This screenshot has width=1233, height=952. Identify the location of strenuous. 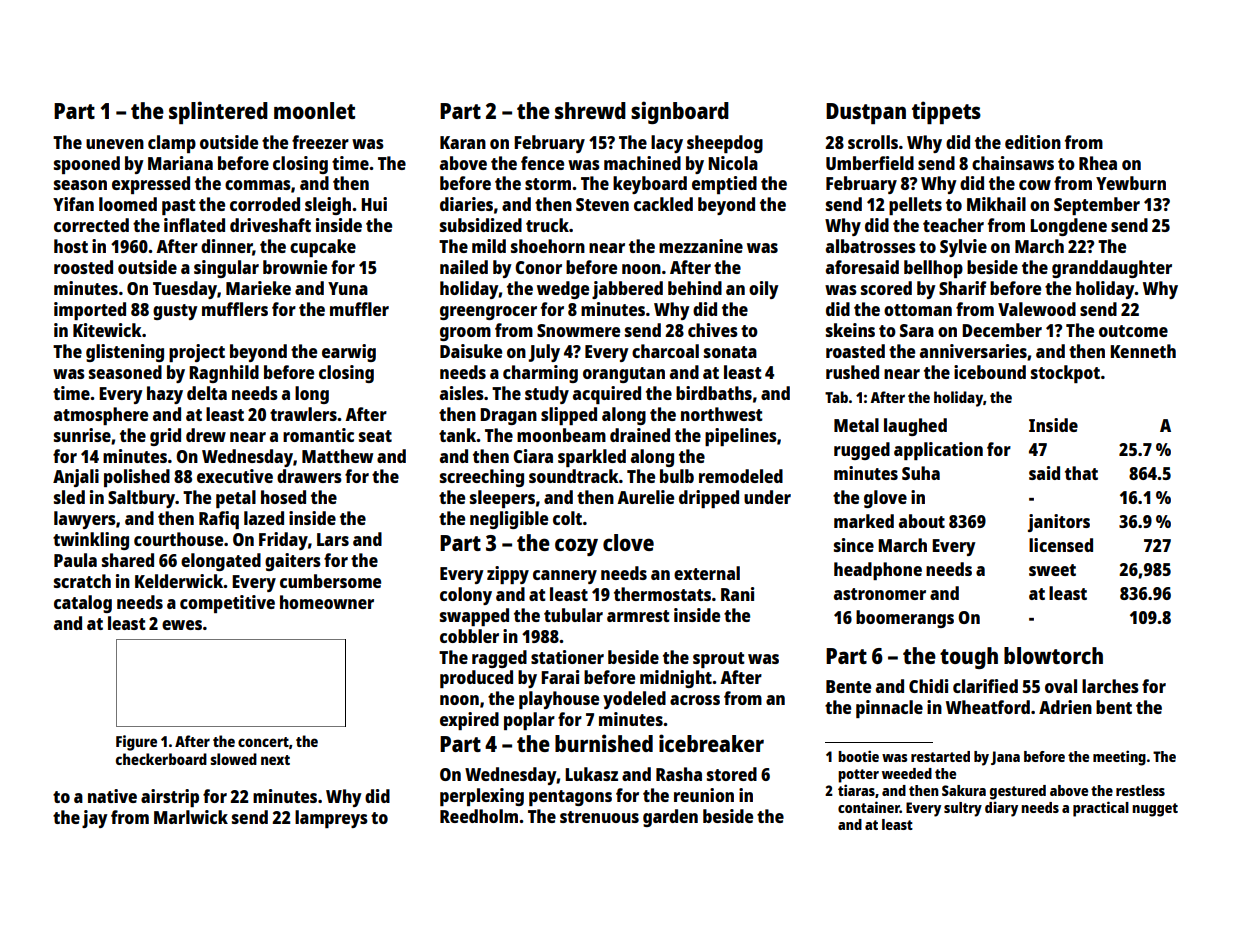
(599, 817).
